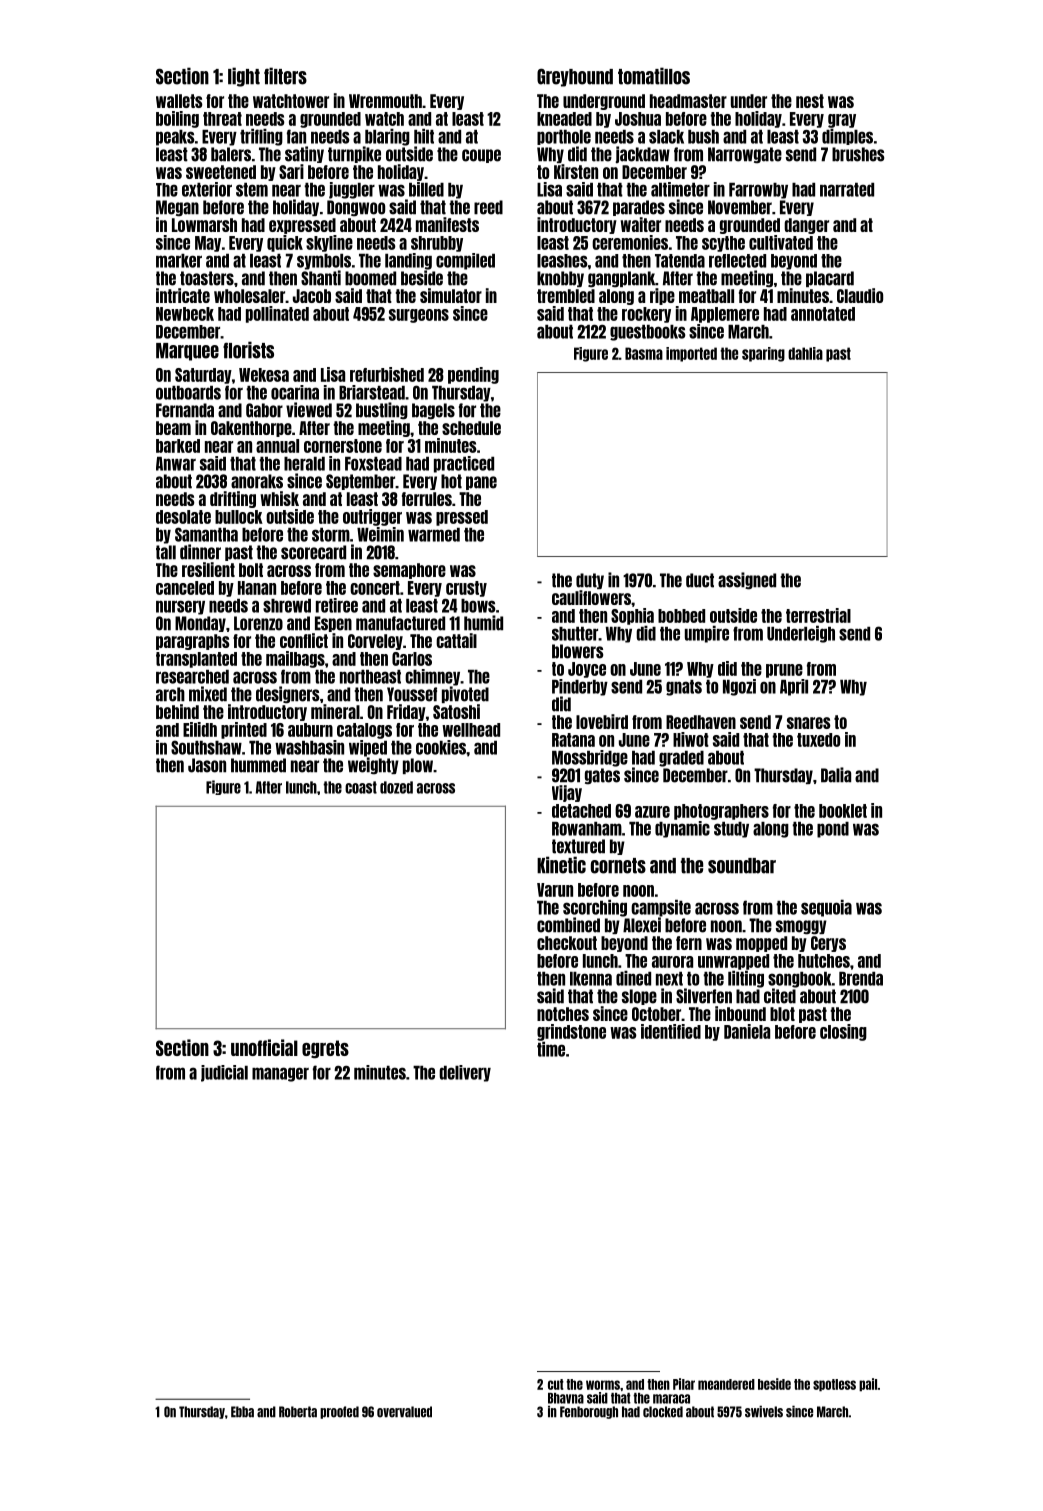 This screenshot has width=1043, height=1511. I want to click on shrubby, so click(437, 244).
